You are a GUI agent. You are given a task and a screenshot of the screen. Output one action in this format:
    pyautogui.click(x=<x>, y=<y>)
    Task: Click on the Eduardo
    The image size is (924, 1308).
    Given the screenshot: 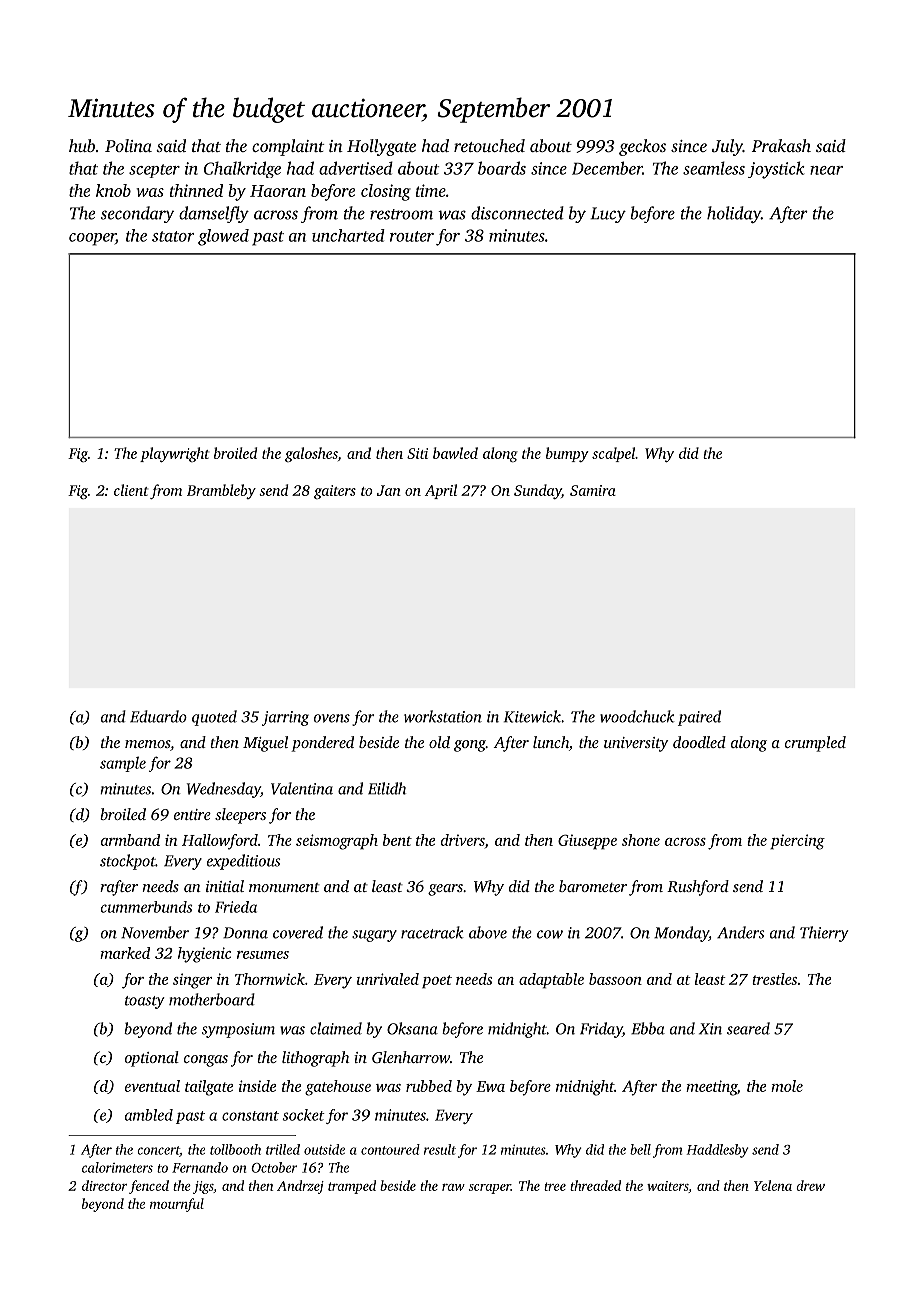 What is the action you would take?
    pyautogui.click(x=158, y=716)
